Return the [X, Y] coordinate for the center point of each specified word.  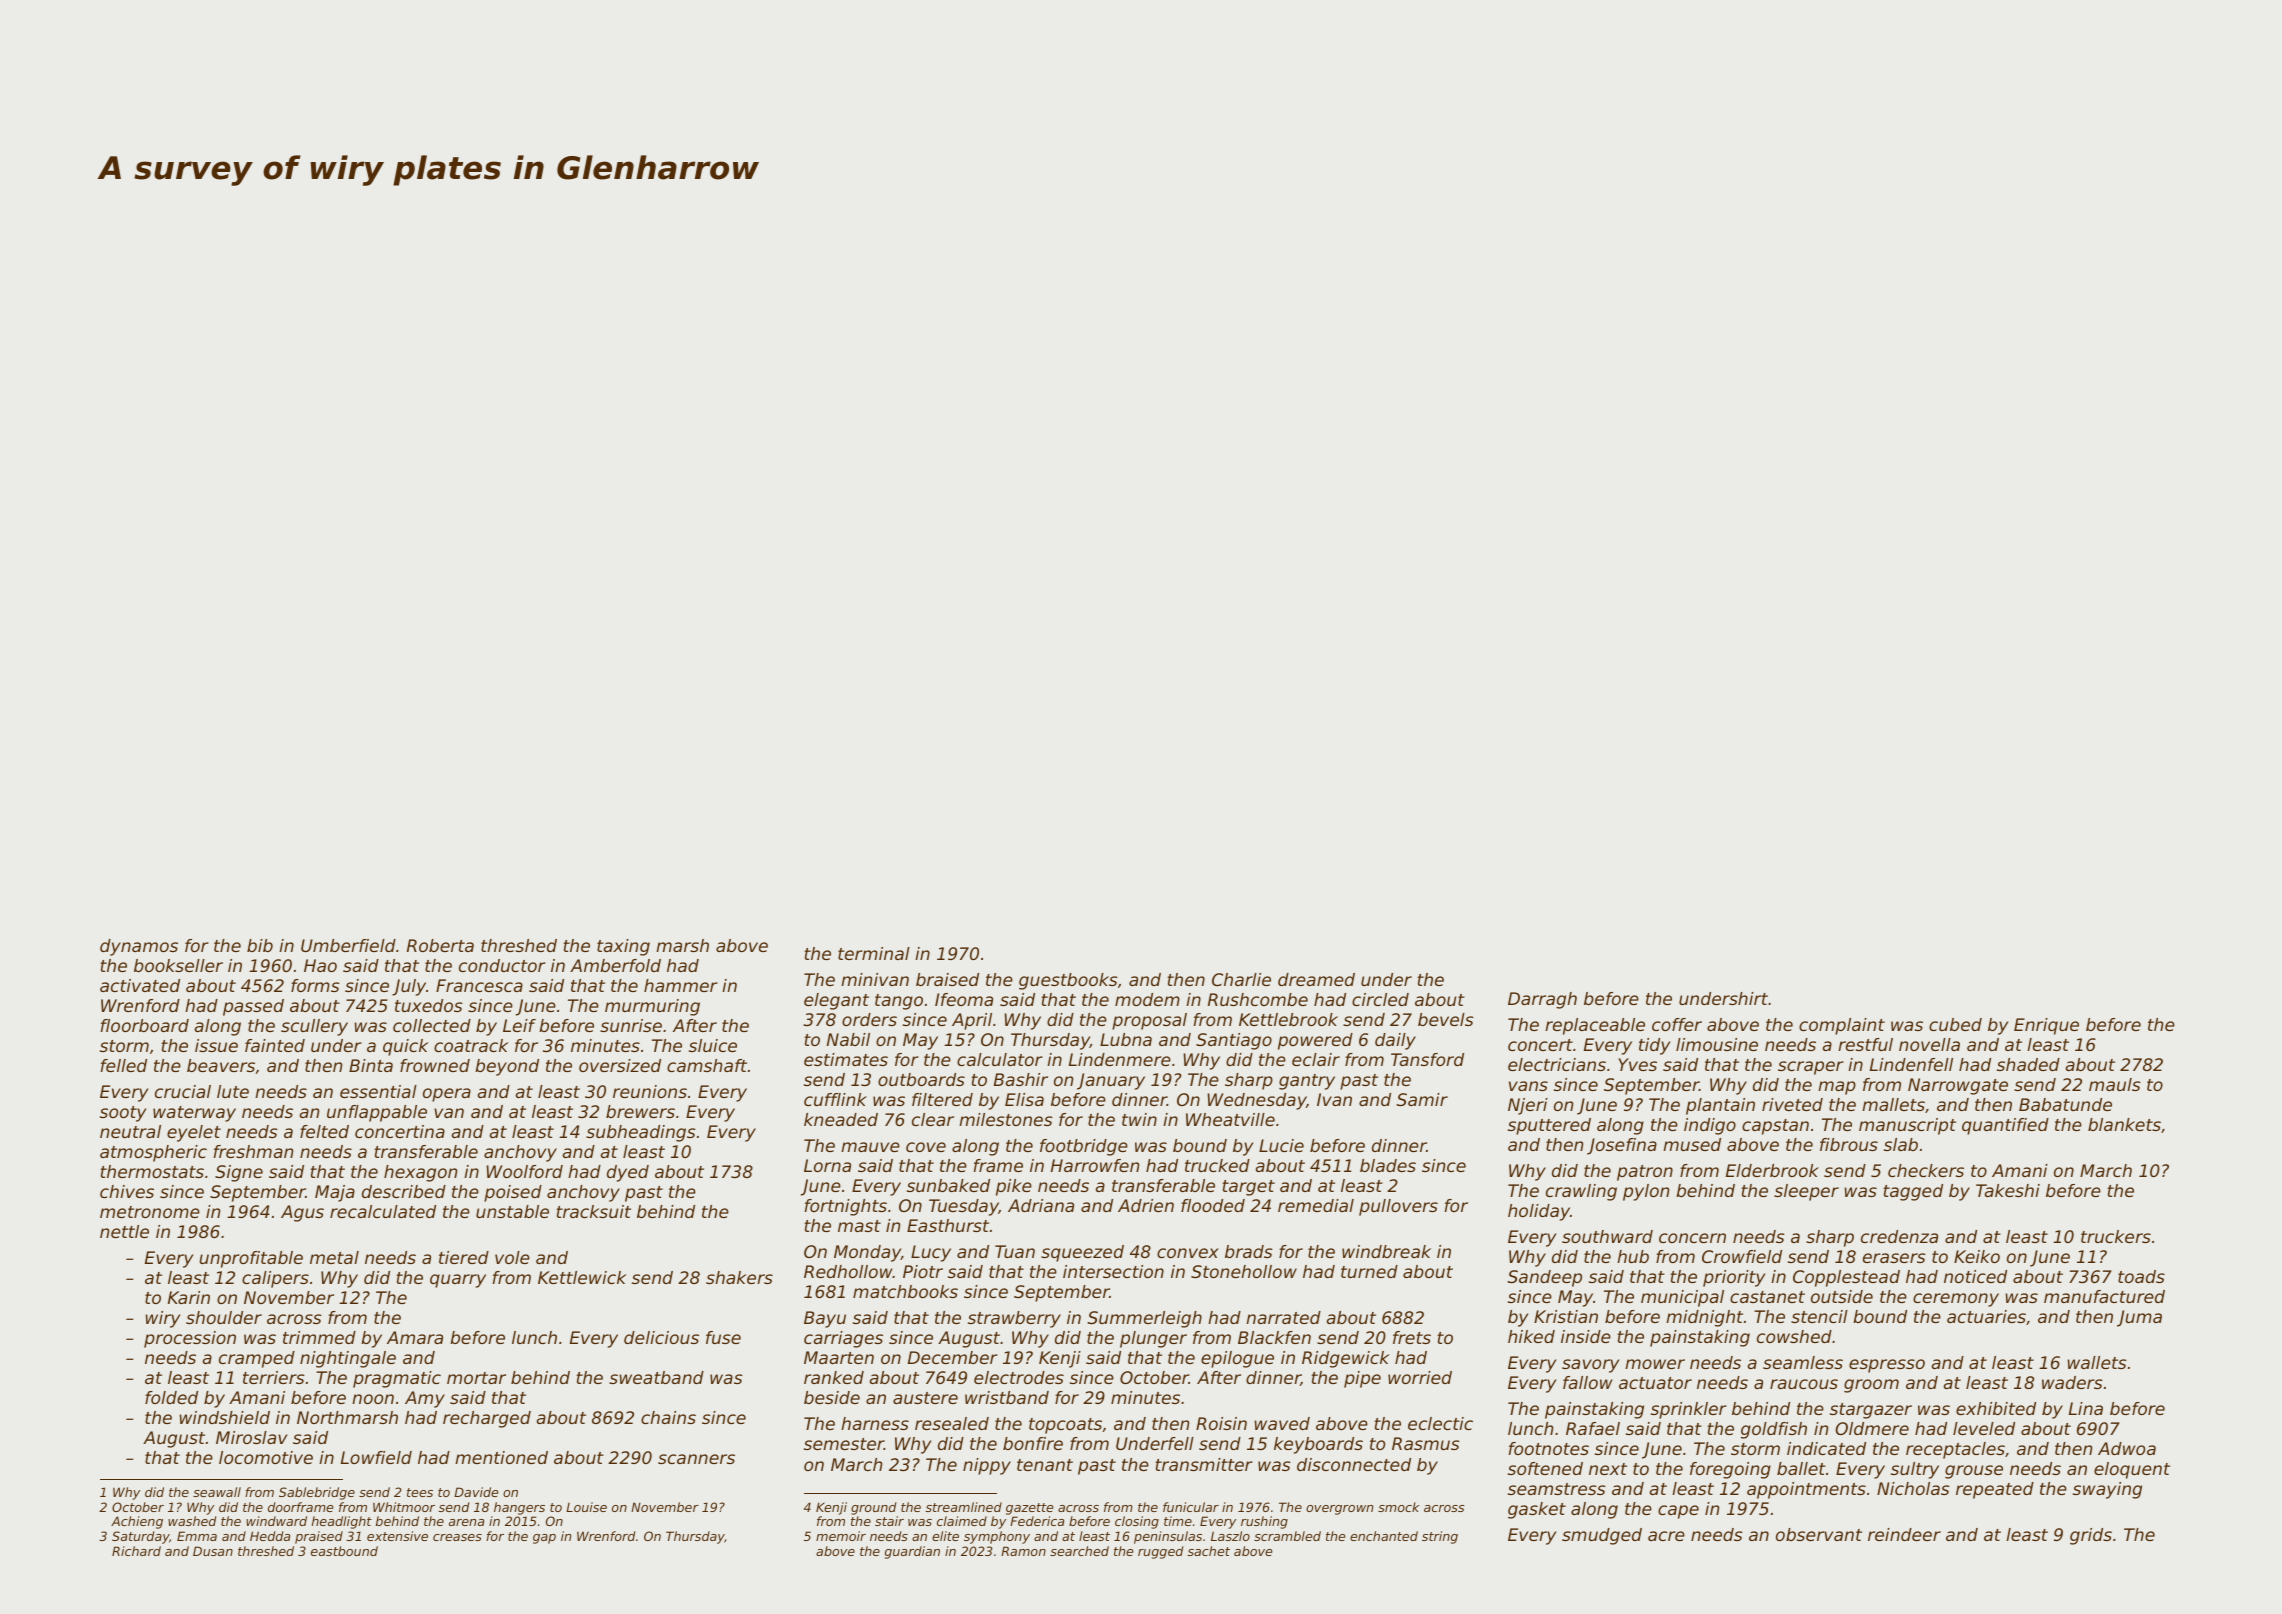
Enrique [2046, 1026]
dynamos [139, 947]
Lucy [931, 1253]
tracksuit [594, 1211]
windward [276, 1521]
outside [1842, 1296]
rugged [1160, 1552]
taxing [623, 947]
